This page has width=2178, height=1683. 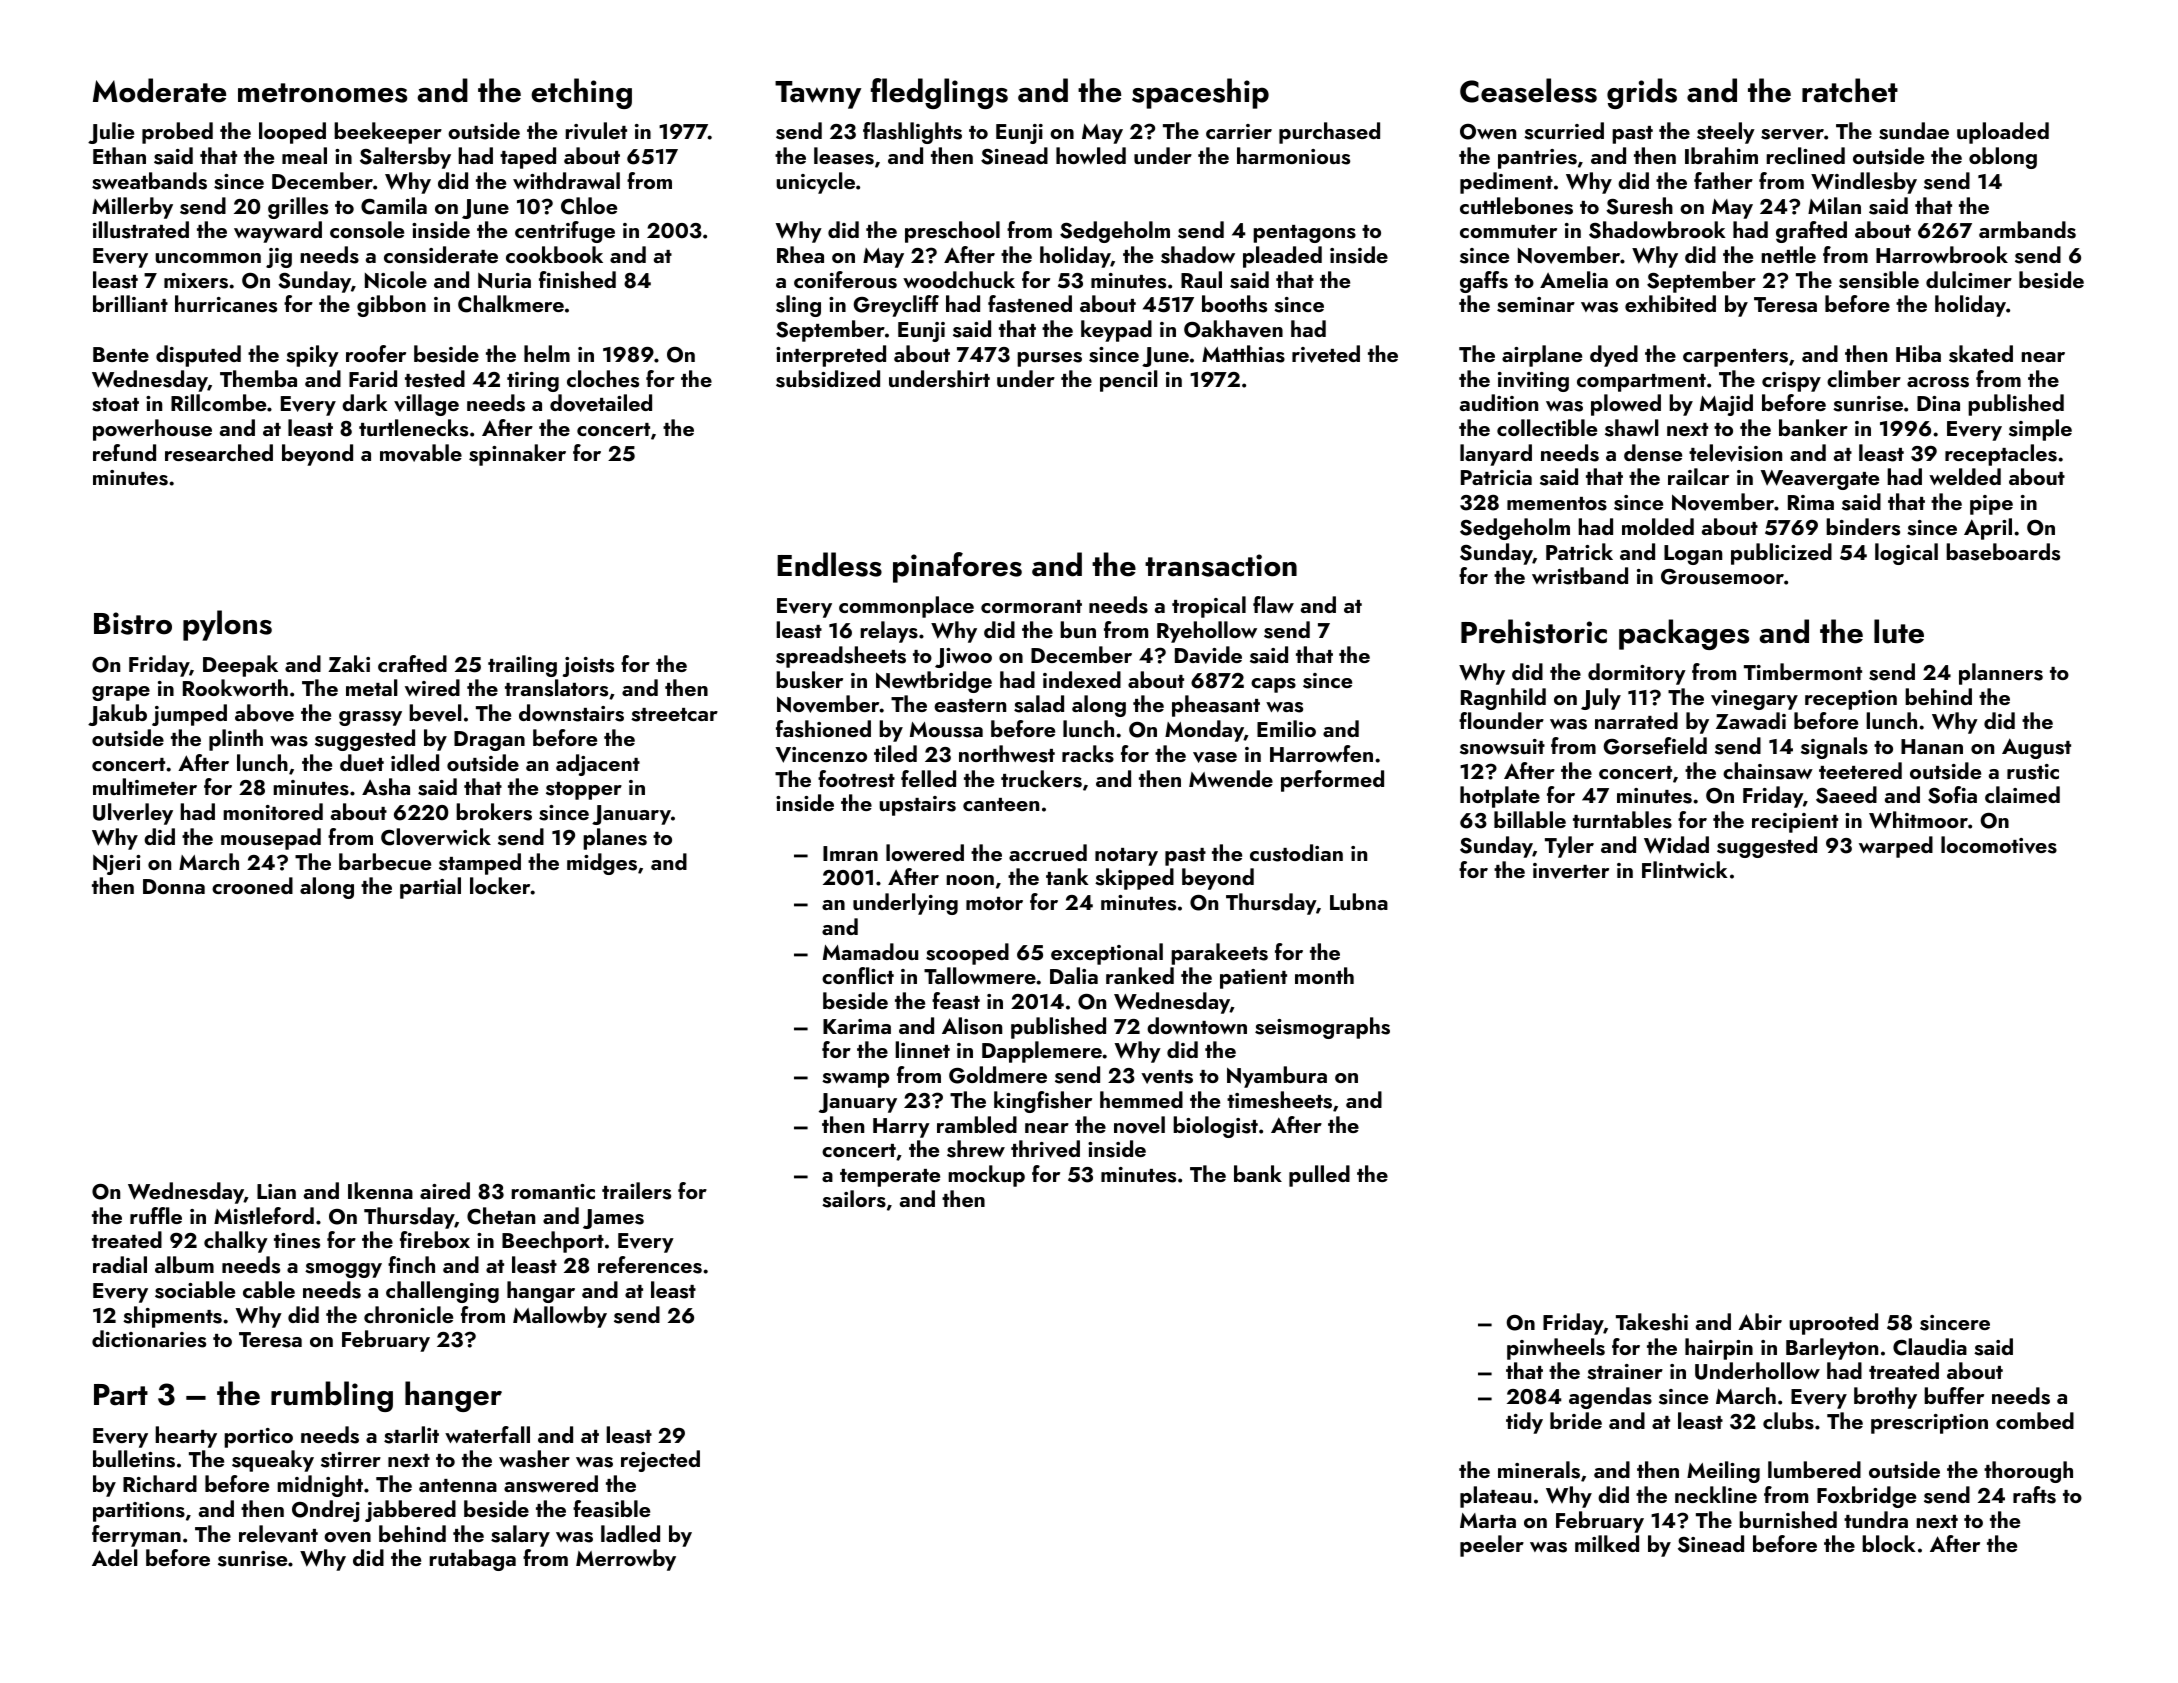 I want to click on pulled, so click(x=1319, y=1176).
